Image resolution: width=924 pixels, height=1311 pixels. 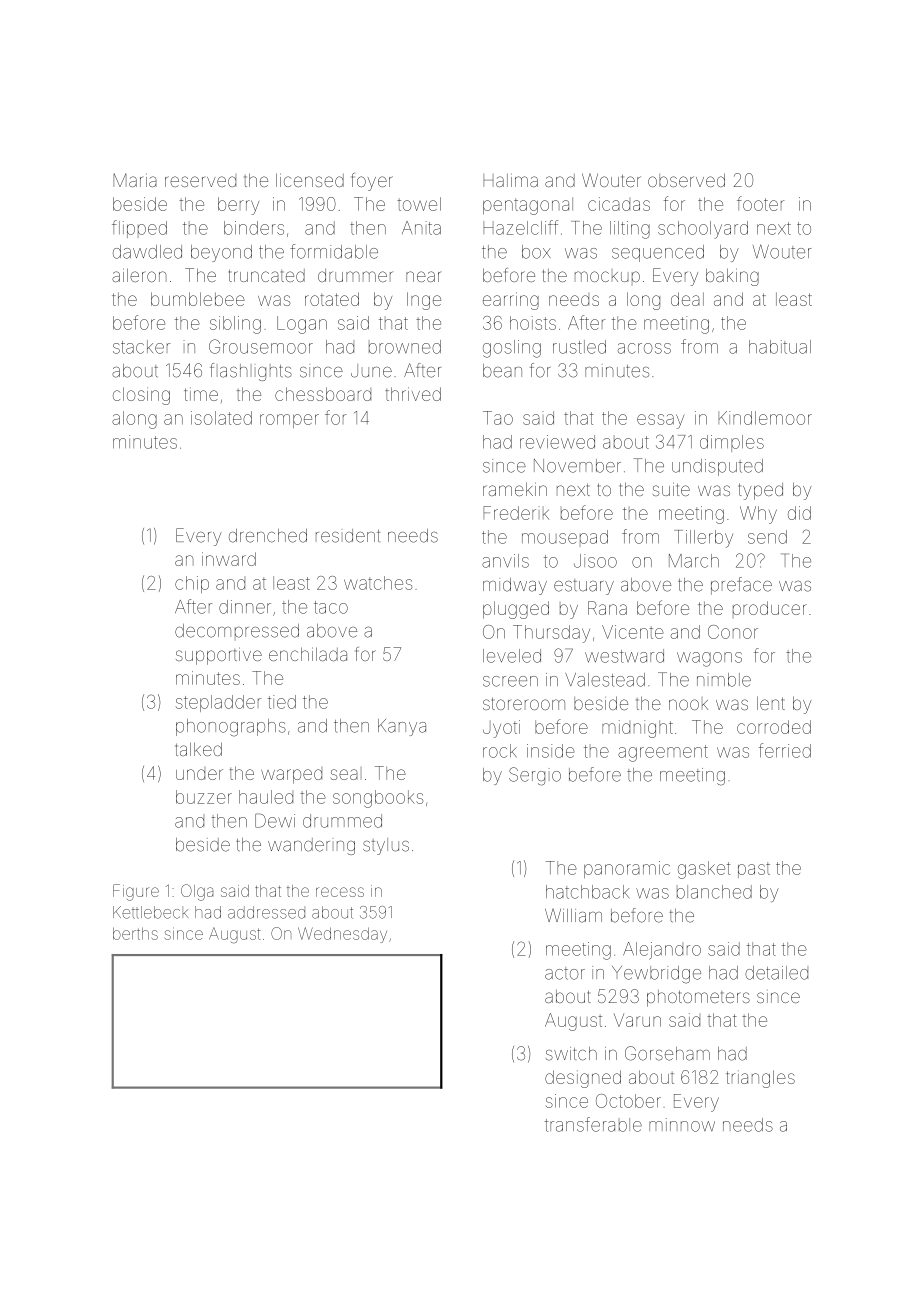 What do you see at coordinates (135, 180) in the image?
I see `Maria` at bounding box center [135, 180].
